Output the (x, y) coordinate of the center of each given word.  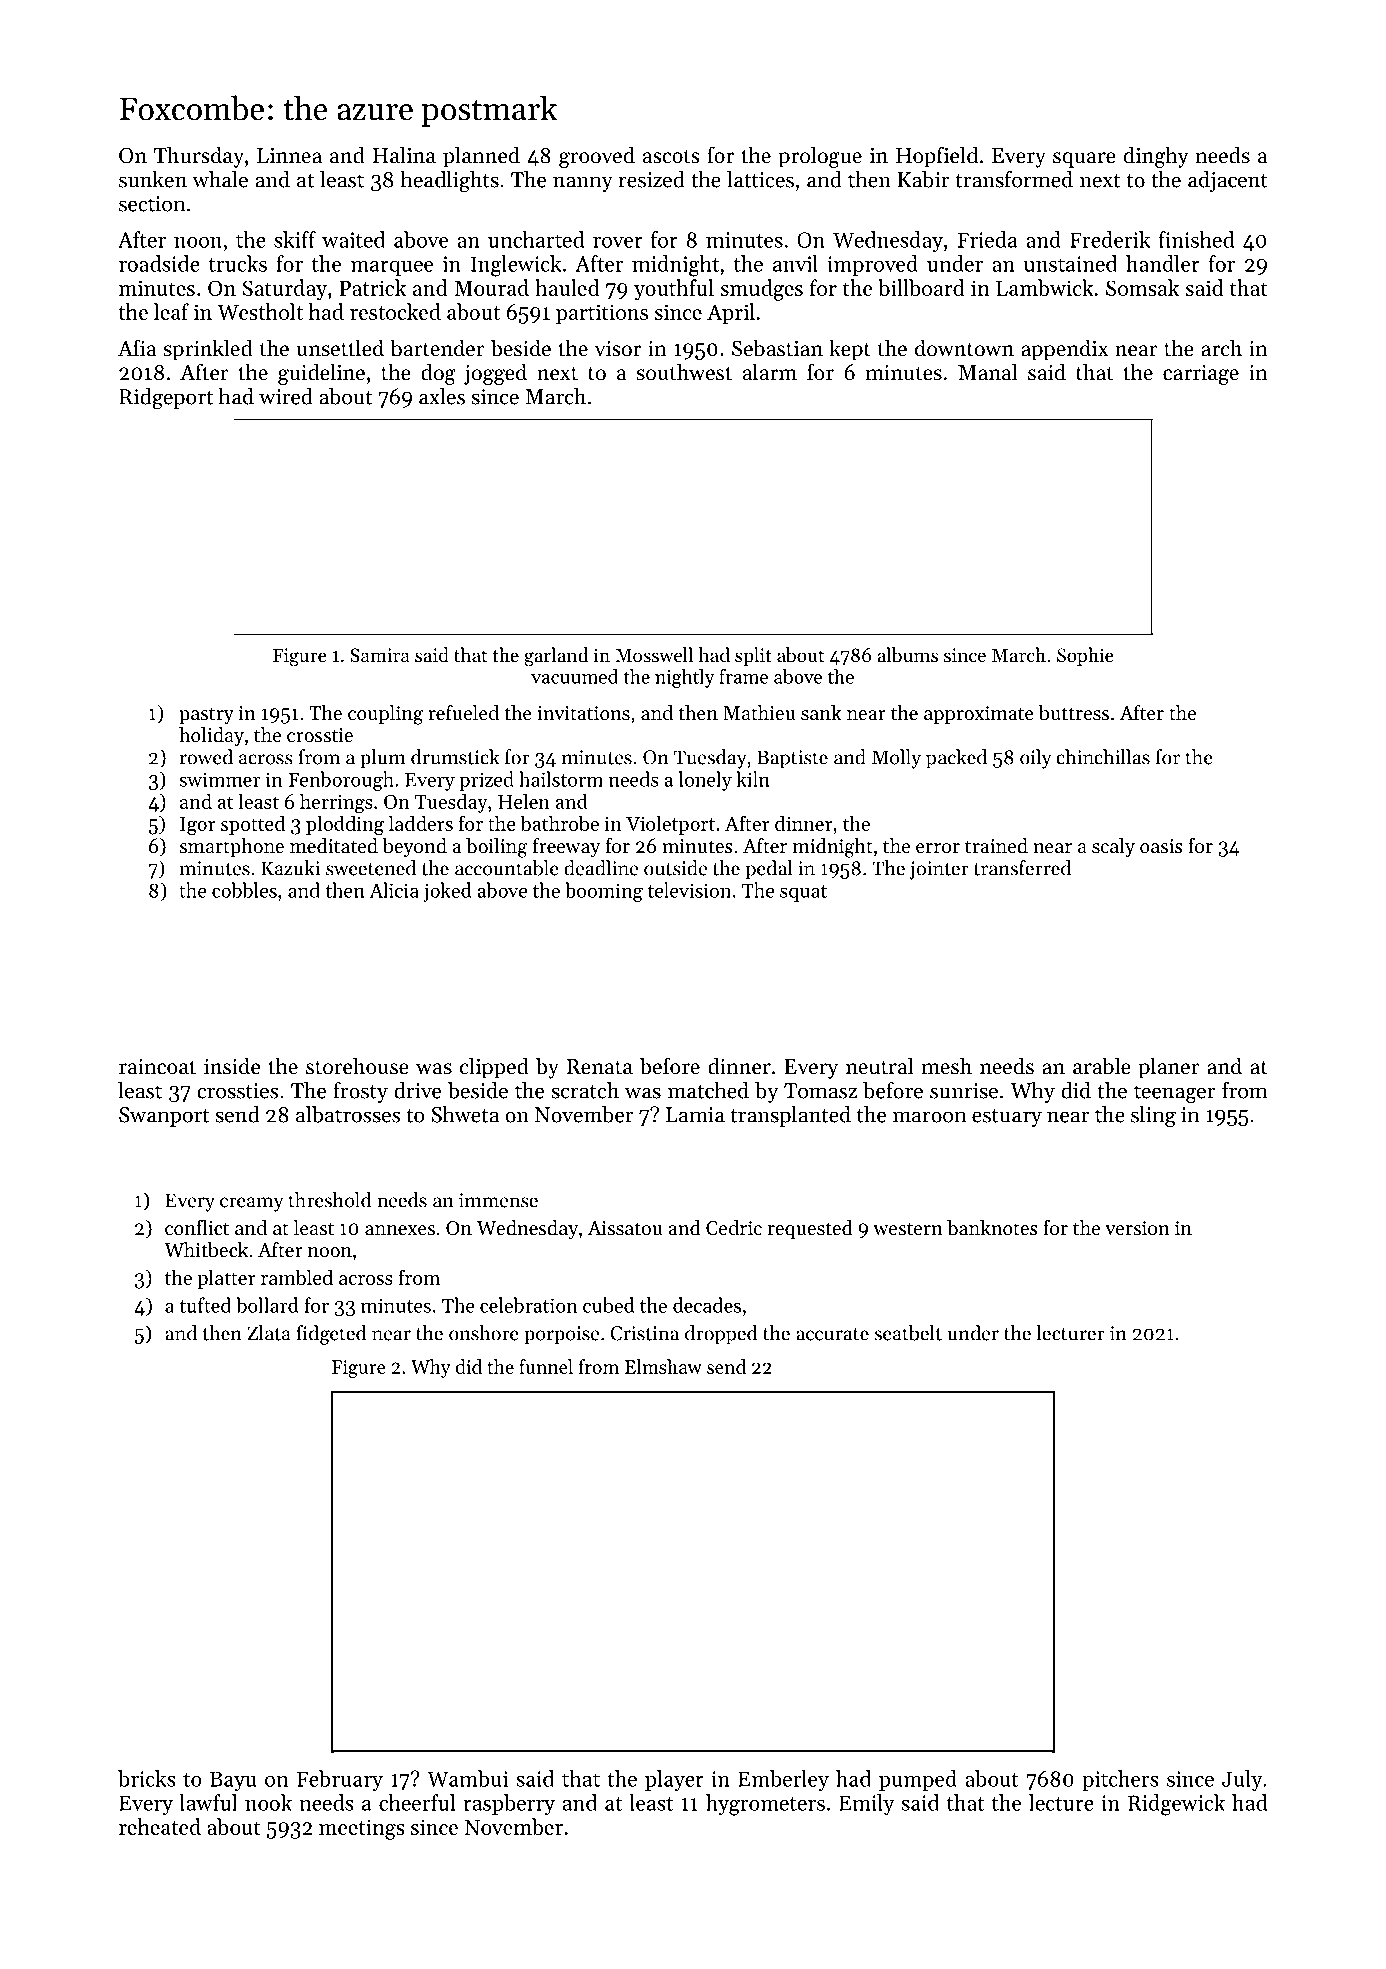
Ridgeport (166, 399)
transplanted (790, 1116)
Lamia (695, 1115)
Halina (404, 154)
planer (1169, 1068)
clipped (494, 1068)
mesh (947, 1066)
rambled (297, 1277)
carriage (1201, 375)
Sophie (1085, 656)
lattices (760, 179)
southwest (684, 372)
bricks (147, 1778)
